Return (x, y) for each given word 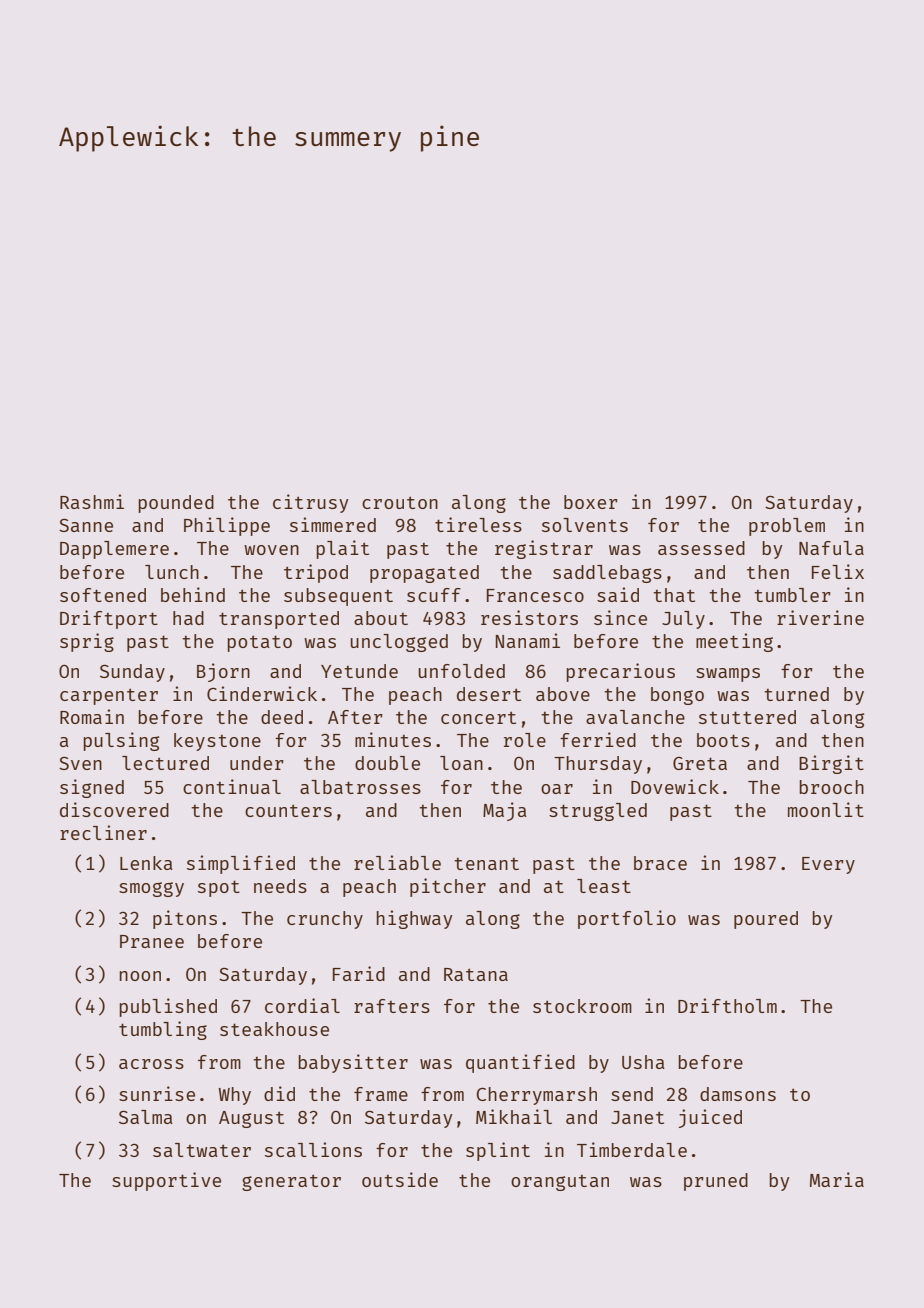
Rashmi (92, 501)
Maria (837, 1179)
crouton (400, 502)
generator (291, 1182)
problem (787, 527)
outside (400, 1179)
